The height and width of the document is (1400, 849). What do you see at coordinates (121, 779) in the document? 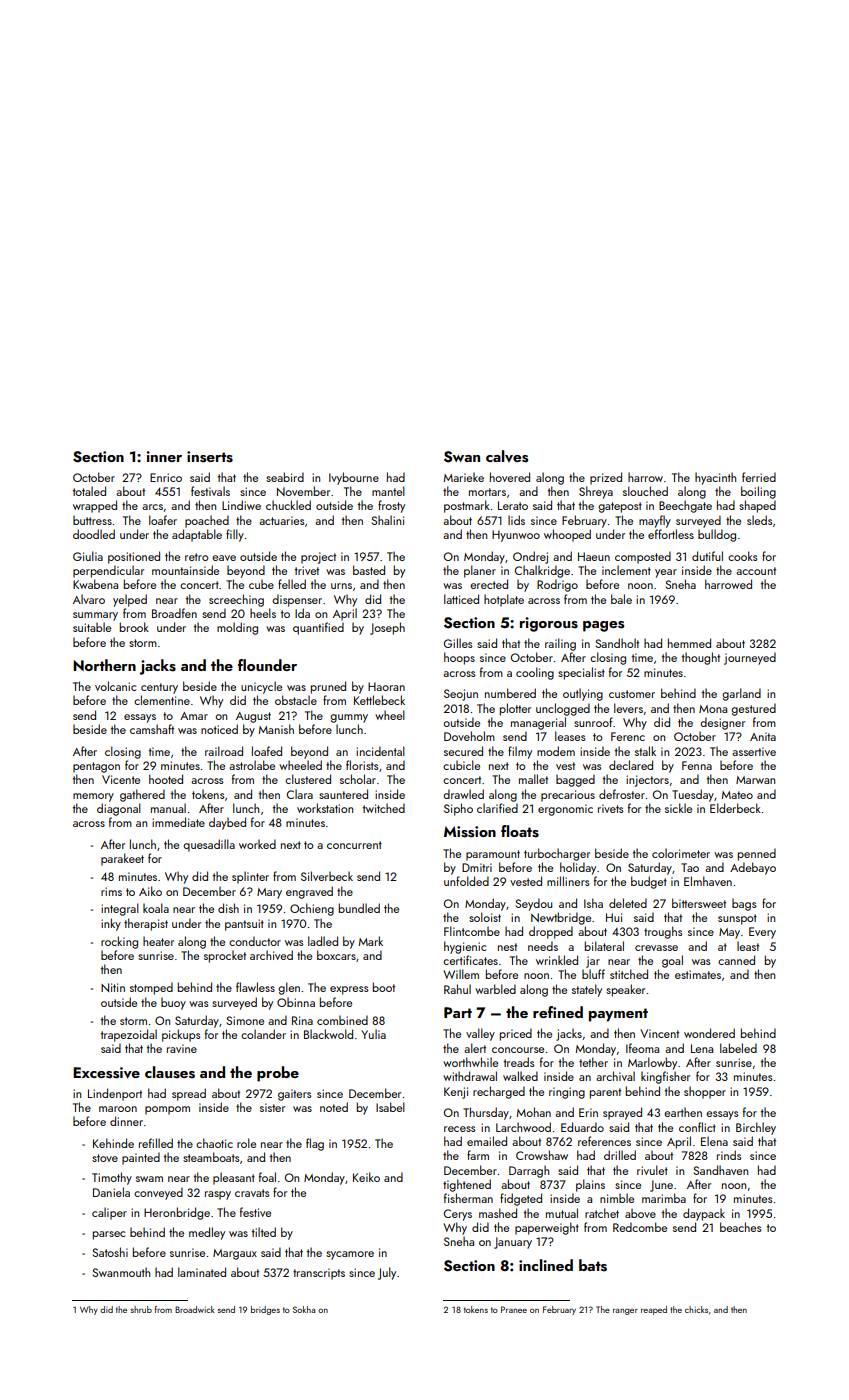
I see `Vicente` at bounding box center [121, 779].
